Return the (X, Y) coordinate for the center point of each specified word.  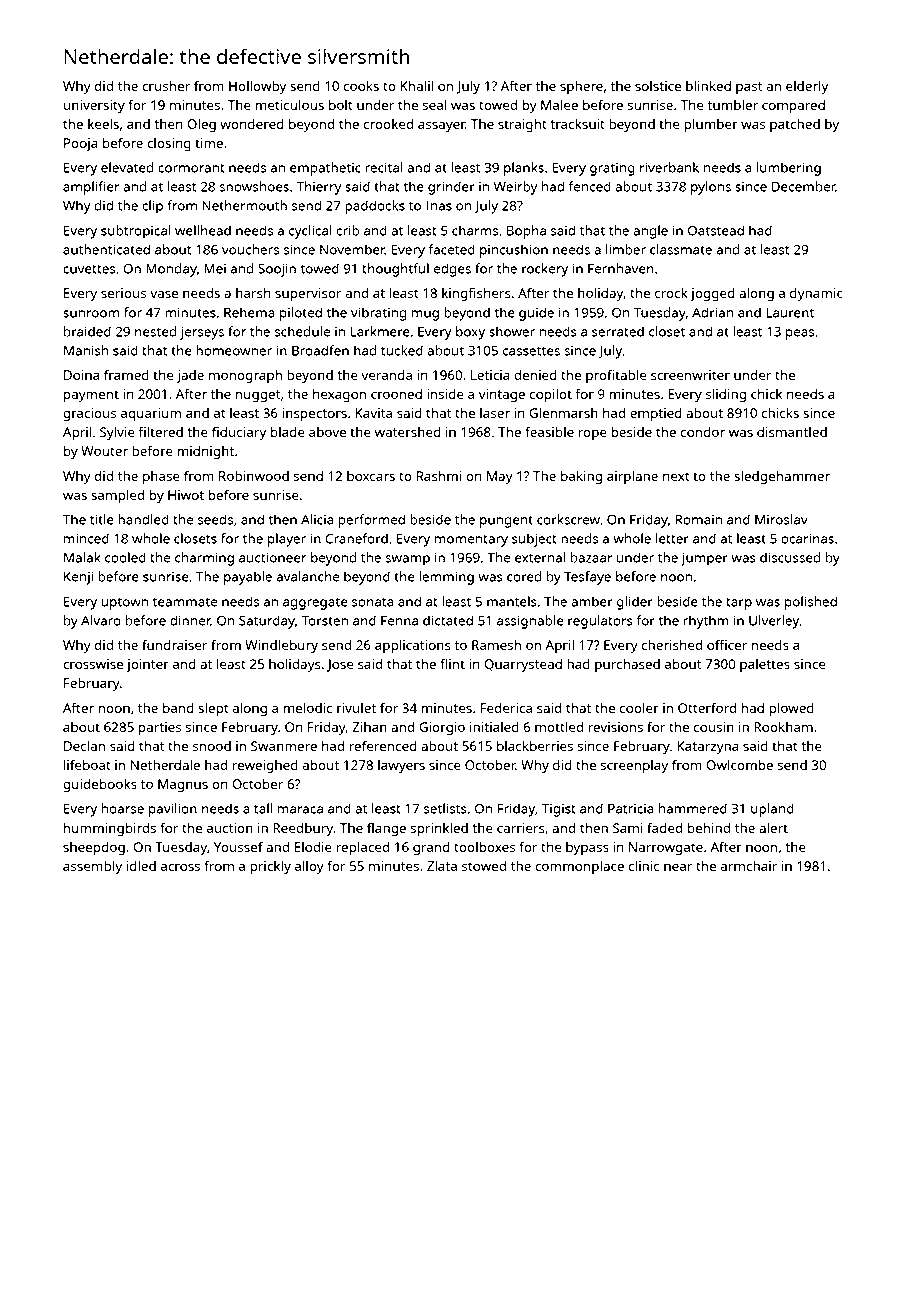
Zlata (442, 866)
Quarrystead (523, 665)
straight (522, 125)
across (180, 867)
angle (650, 232)
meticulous (289, 105)
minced (86, 538)
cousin (714, 727)
